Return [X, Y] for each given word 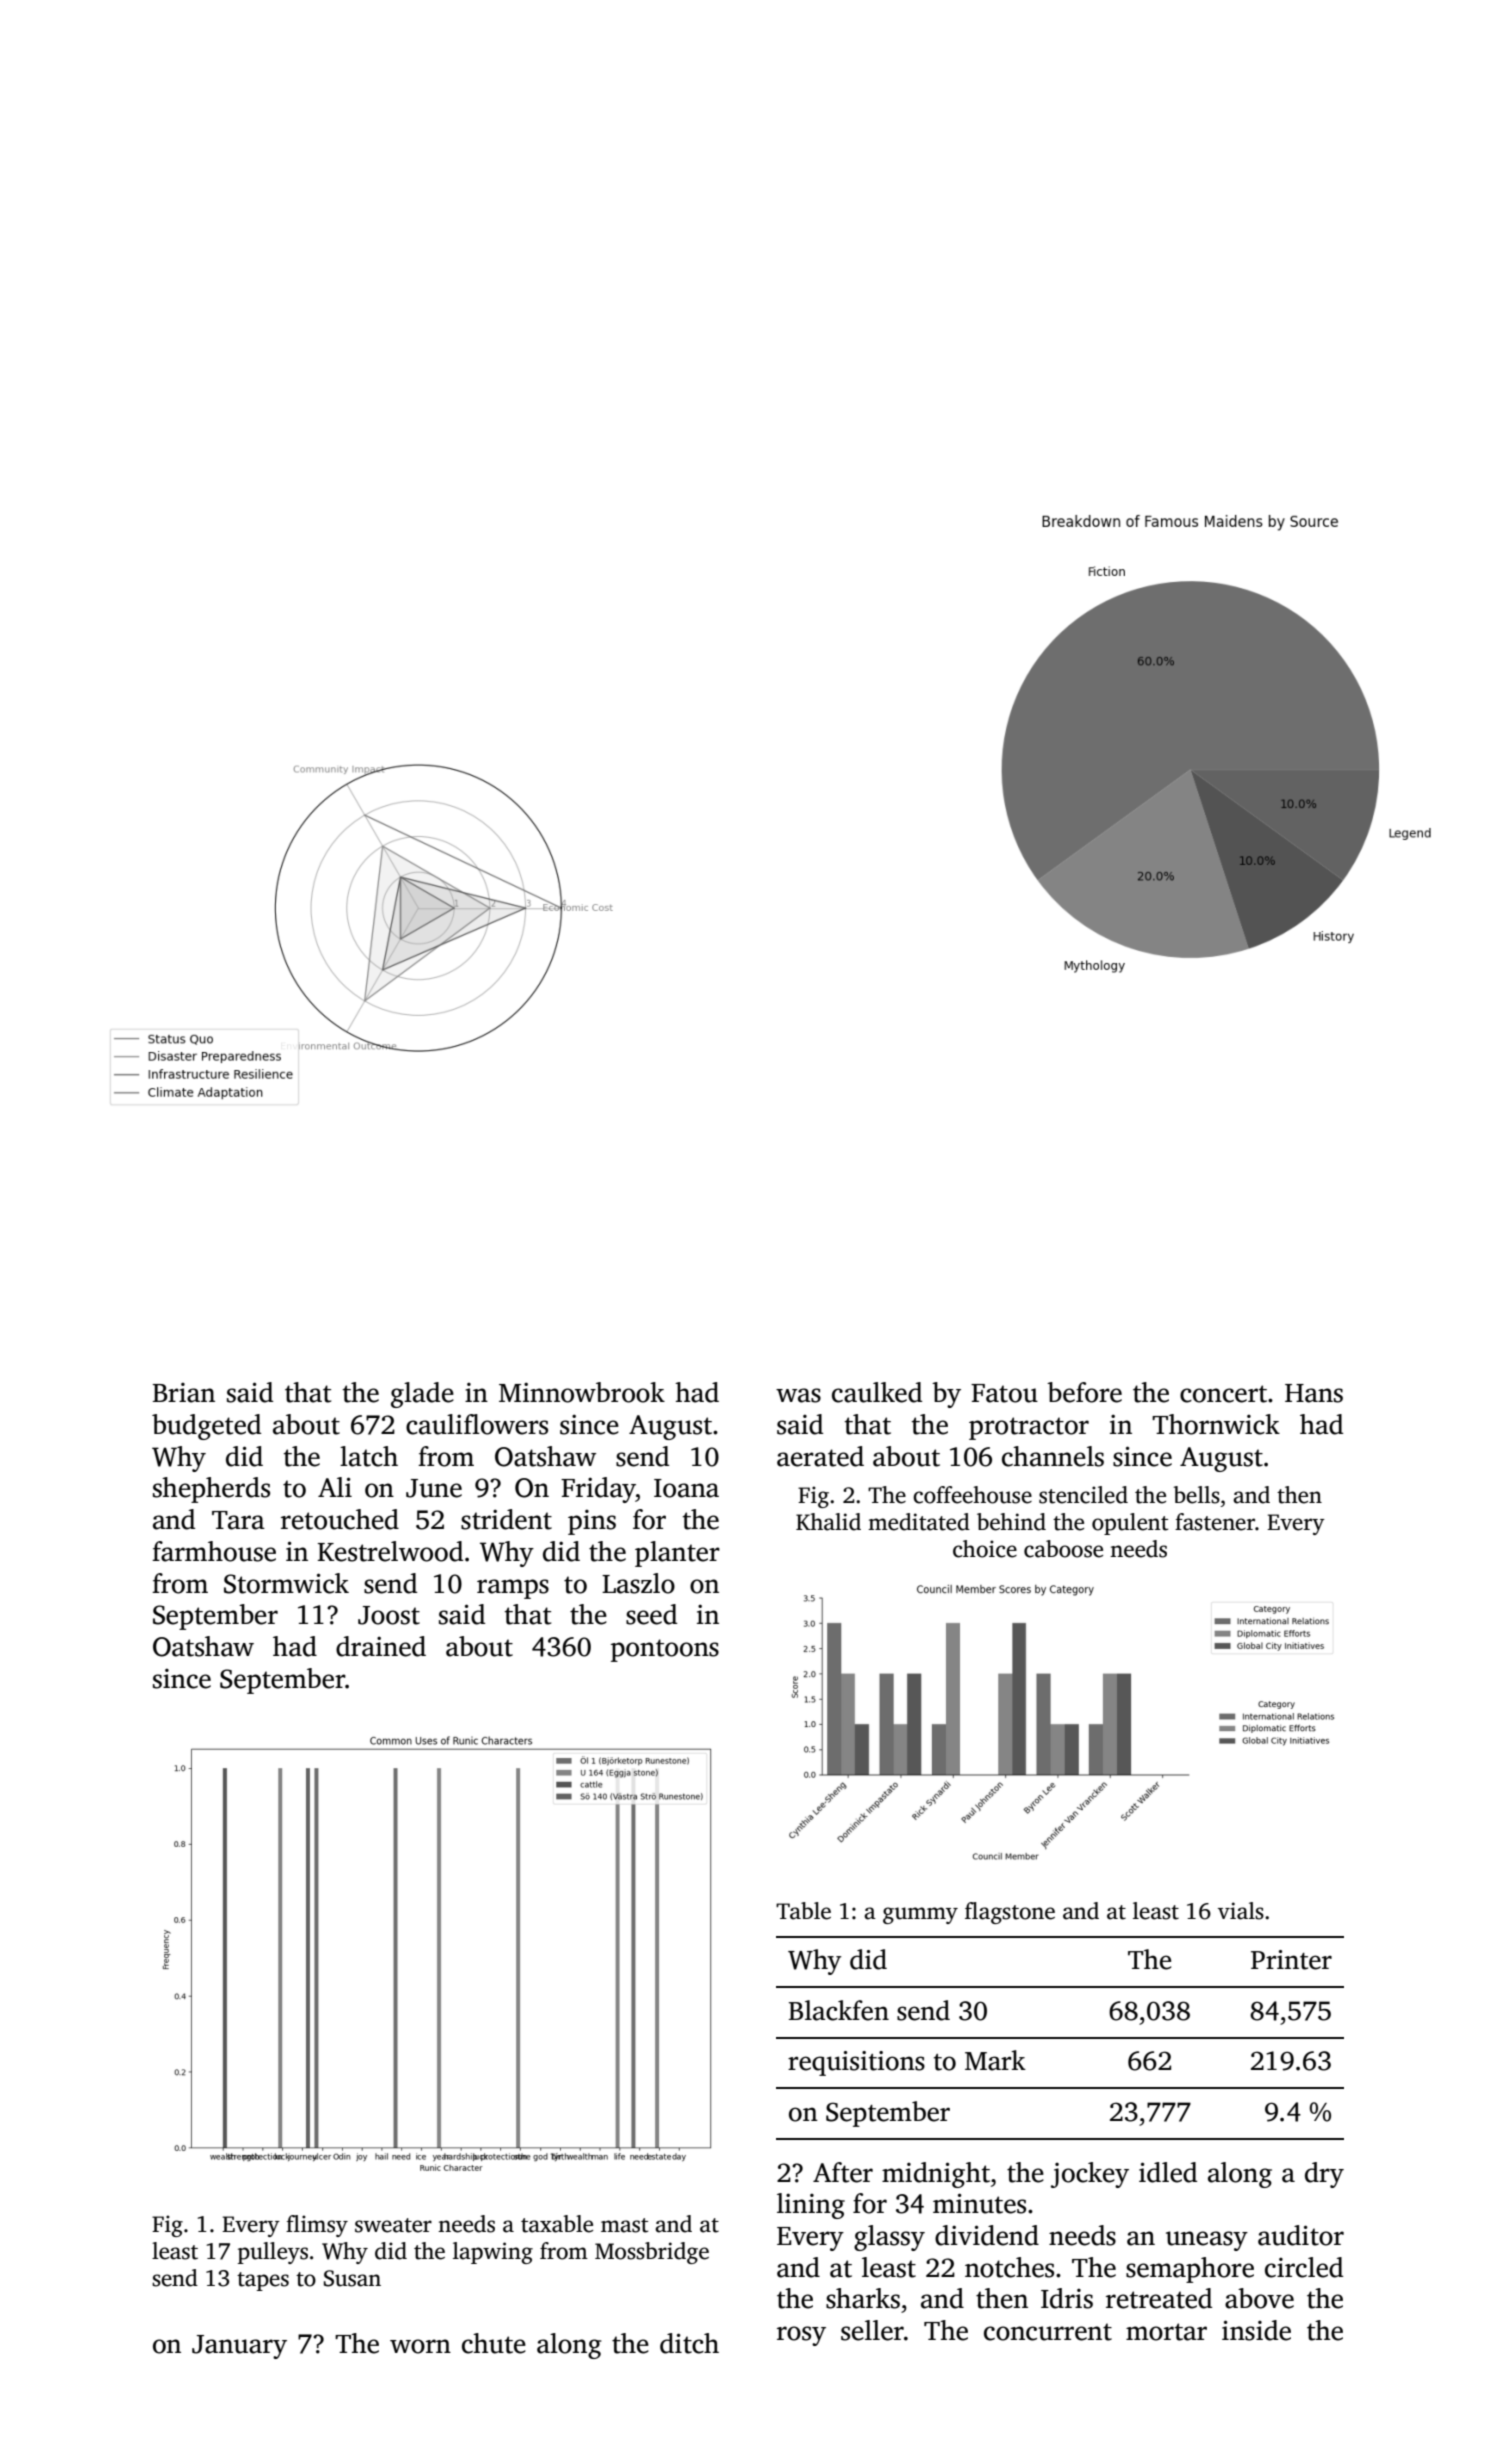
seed [651, 1614]
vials [1241, 1911]
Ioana [686, 1488]
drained [381, 1646]
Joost [389, 1615]
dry [1324, 2175]
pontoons [665, 1650]
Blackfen [839, 2010]
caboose [1063, 1549]
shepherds [211, 1490]
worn [420, 2346]
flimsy [317, 2226]
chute [494, 2343]
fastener [1215, 1522]
